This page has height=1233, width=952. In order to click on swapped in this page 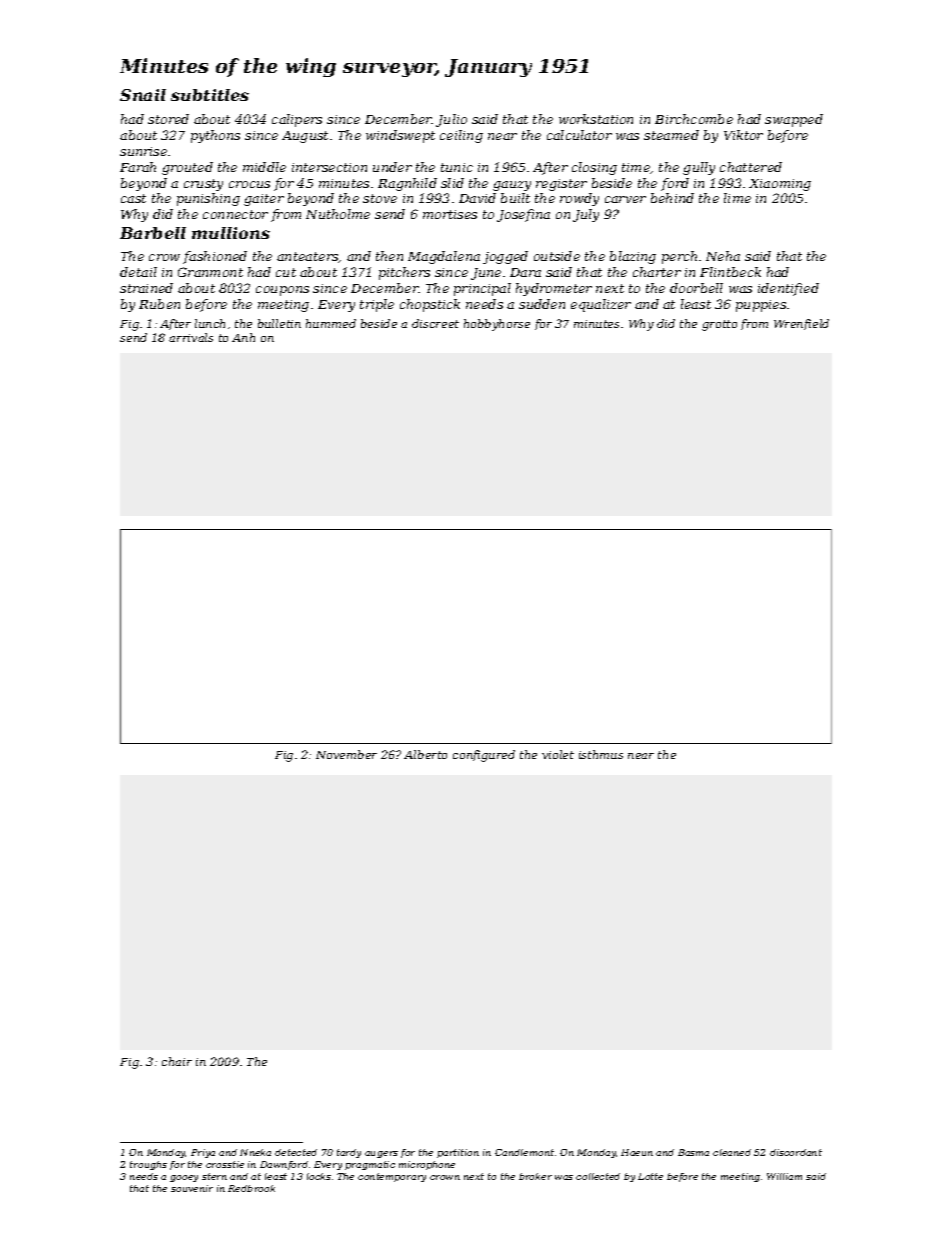, I will do `click(794, 120)`.
